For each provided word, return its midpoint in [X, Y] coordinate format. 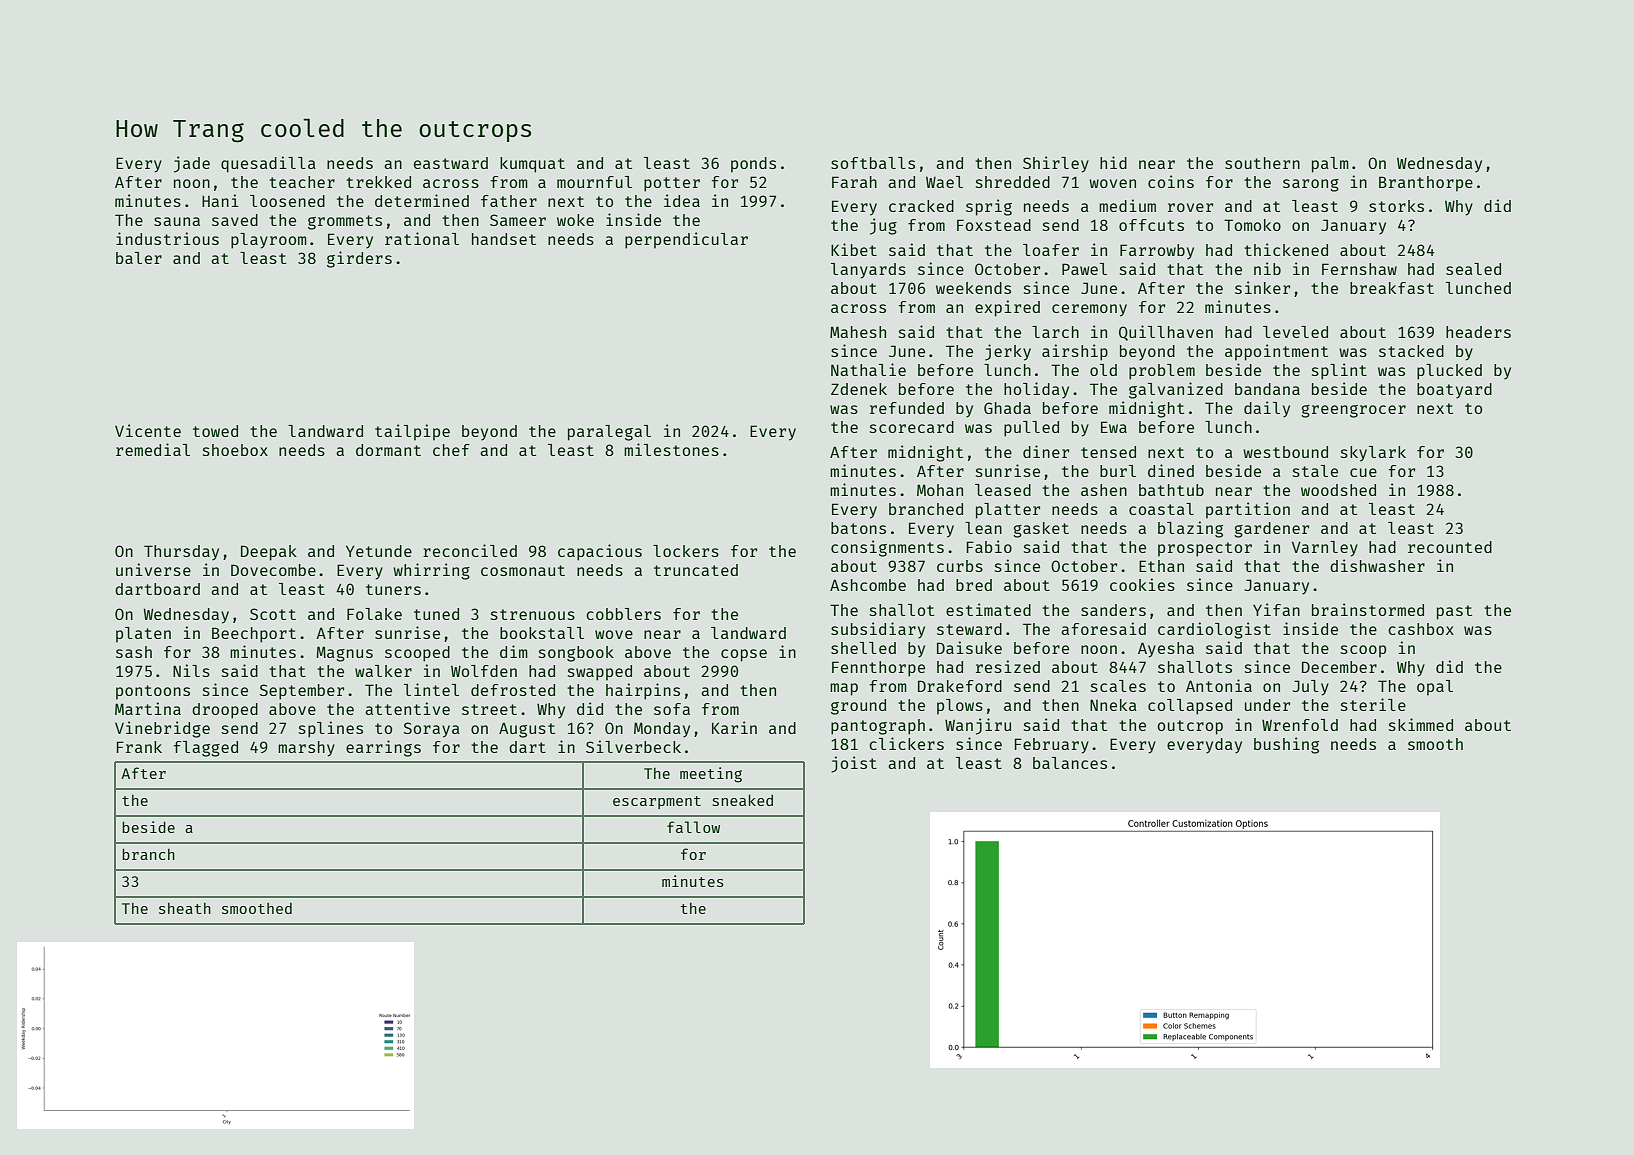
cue [1363, 472]
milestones [671, 449]
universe [153, 569]
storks [1396, 206]
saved [235, 220]
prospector [1205, 549]
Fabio [989, 546]
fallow [693, 827]
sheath [185, 908]
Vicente [148, 430]
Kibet [854, 249]
